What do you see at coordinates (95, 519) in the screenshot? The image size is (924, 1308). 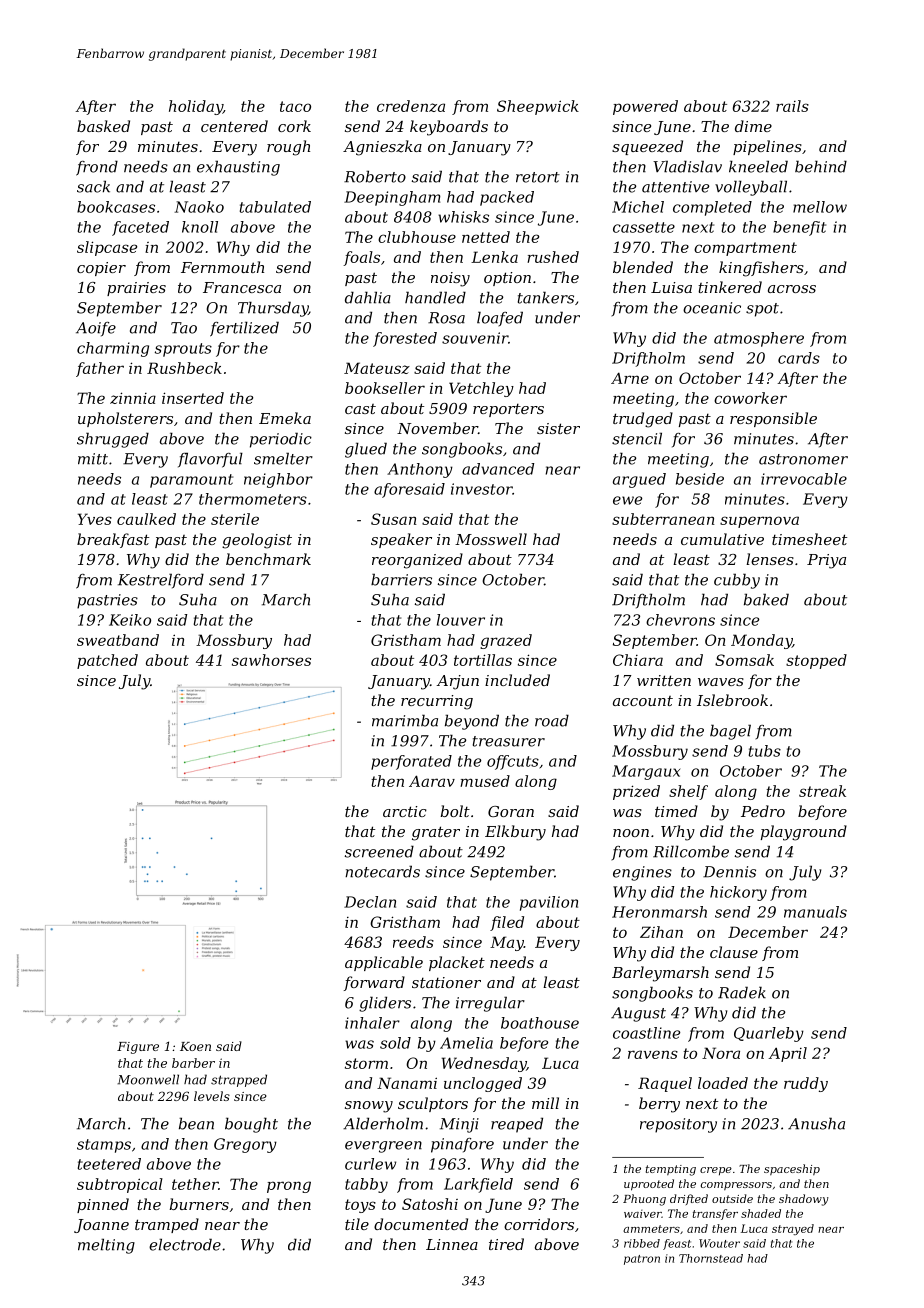 I see `Yves` at bounding box center [95, 519].
